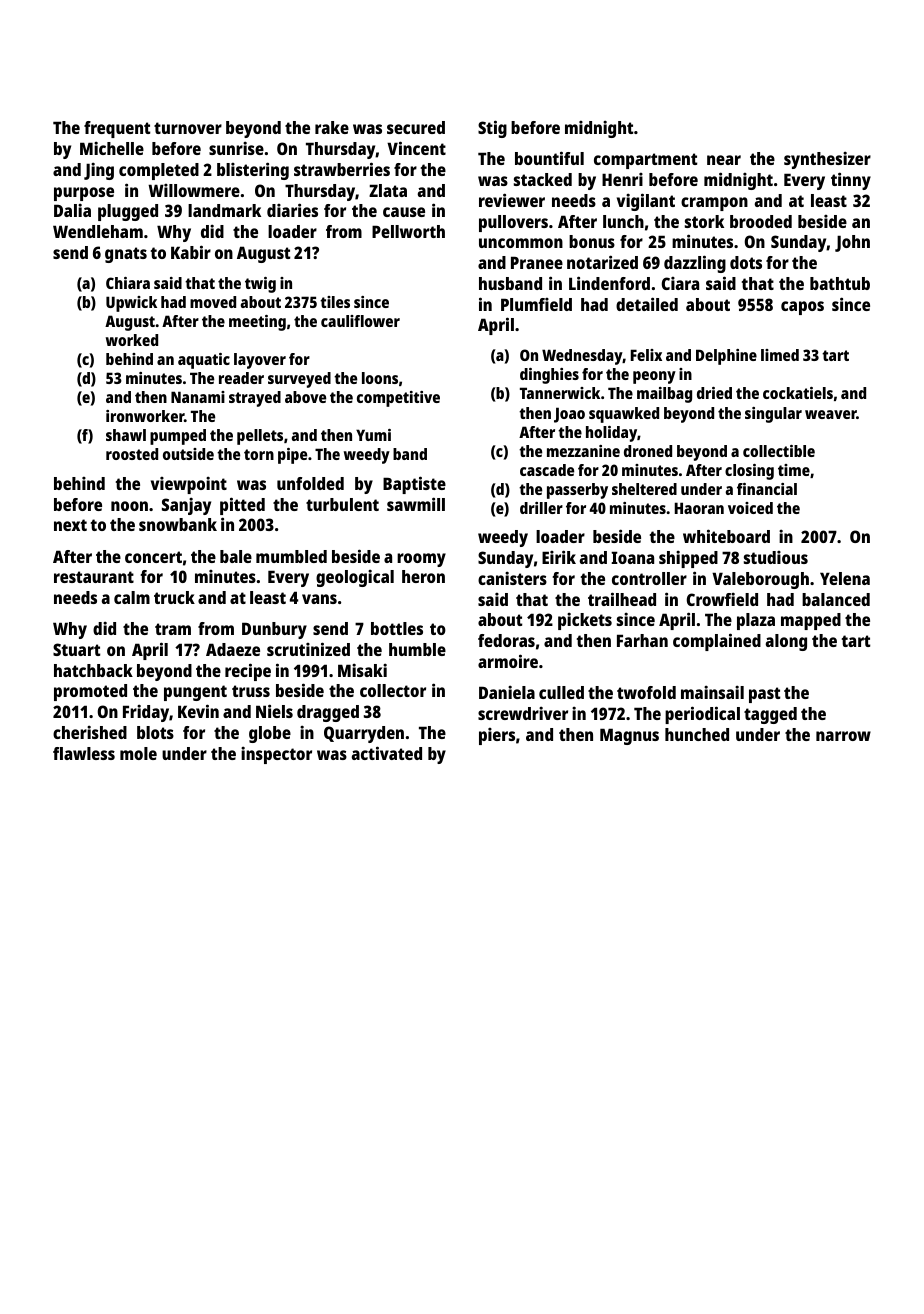 The height and width of the document is (1314, 924). I want to click on Kabir, so click(191, 252).
